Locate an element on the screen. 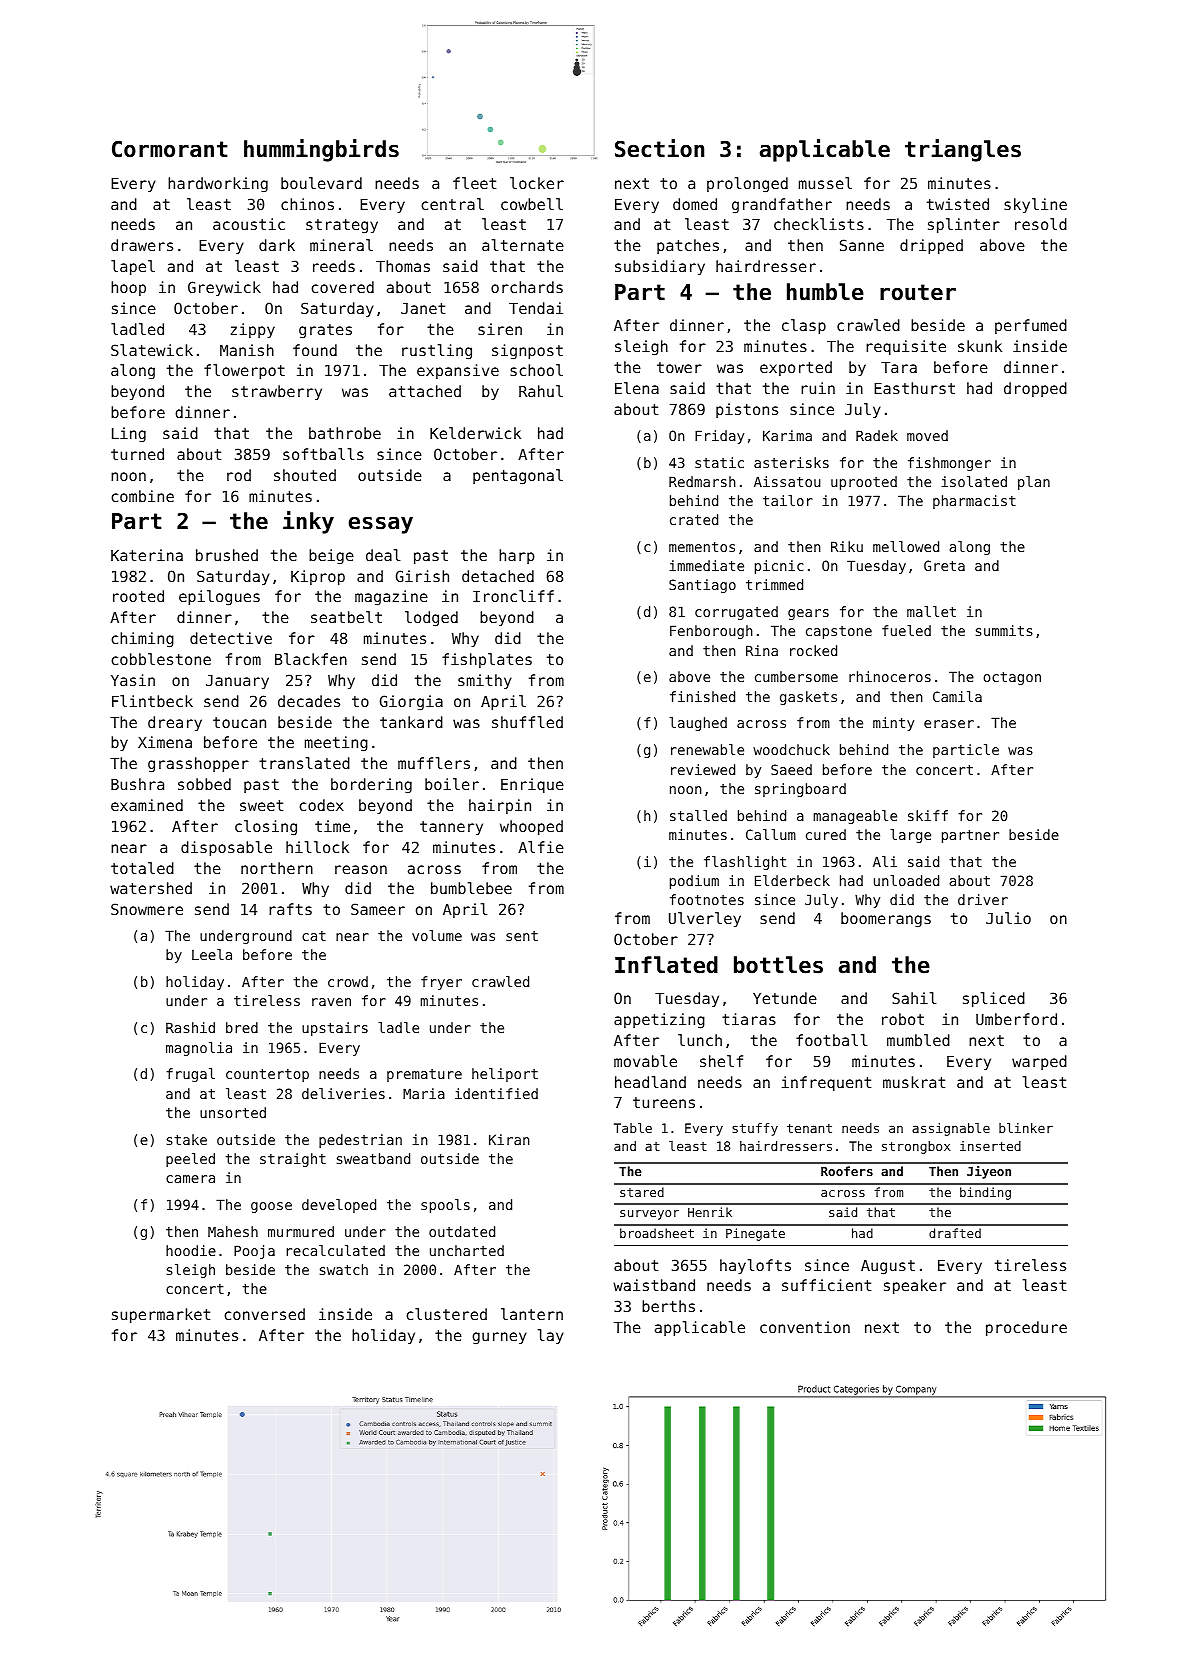 The width and height of the screenshot is (1178, 1666). hoodie is located at coordinates (191, 1250).
